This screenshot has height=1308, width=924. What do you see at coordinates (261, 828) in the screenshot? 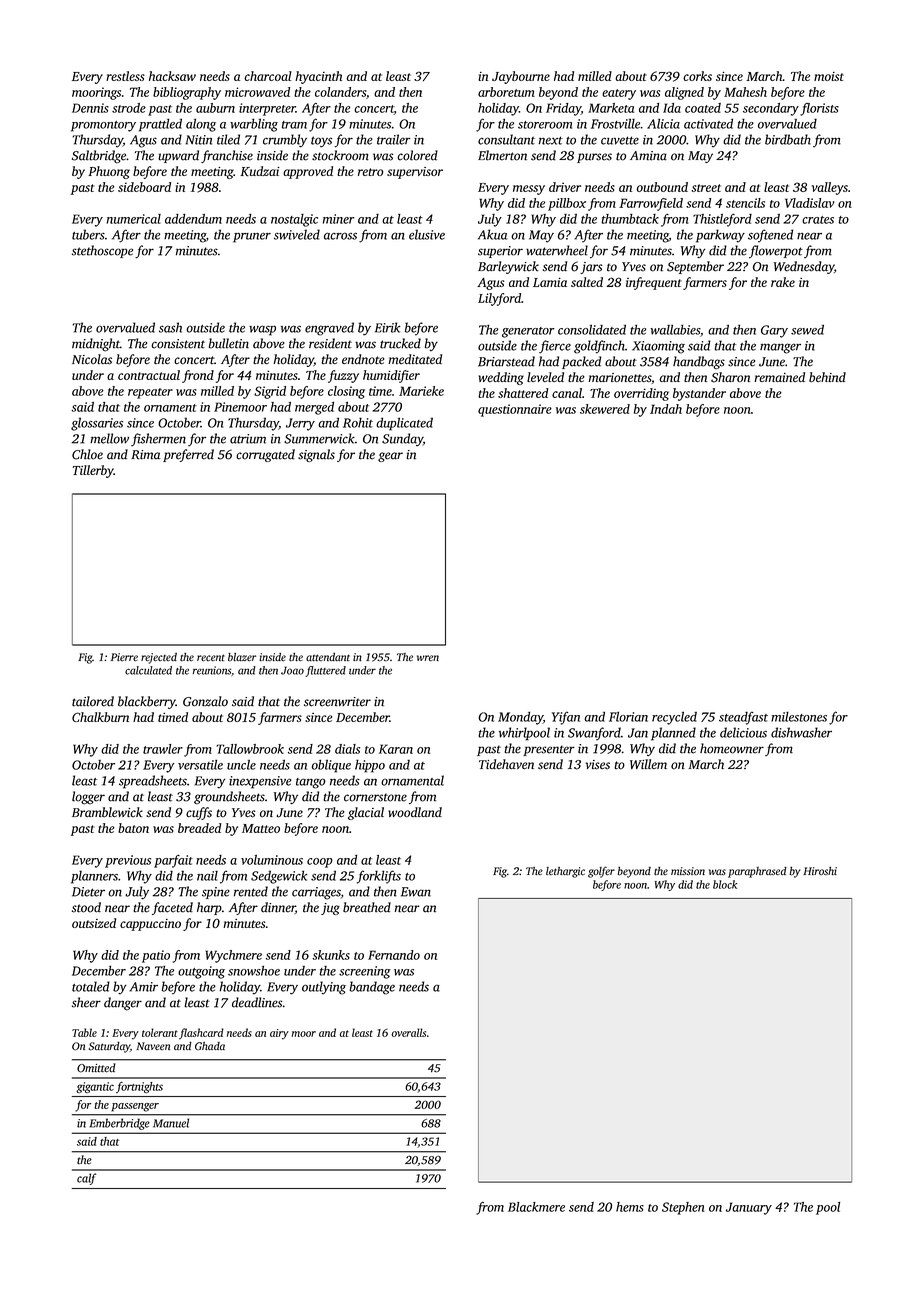
I see `Matteo` at bounding box center [261, 828].
